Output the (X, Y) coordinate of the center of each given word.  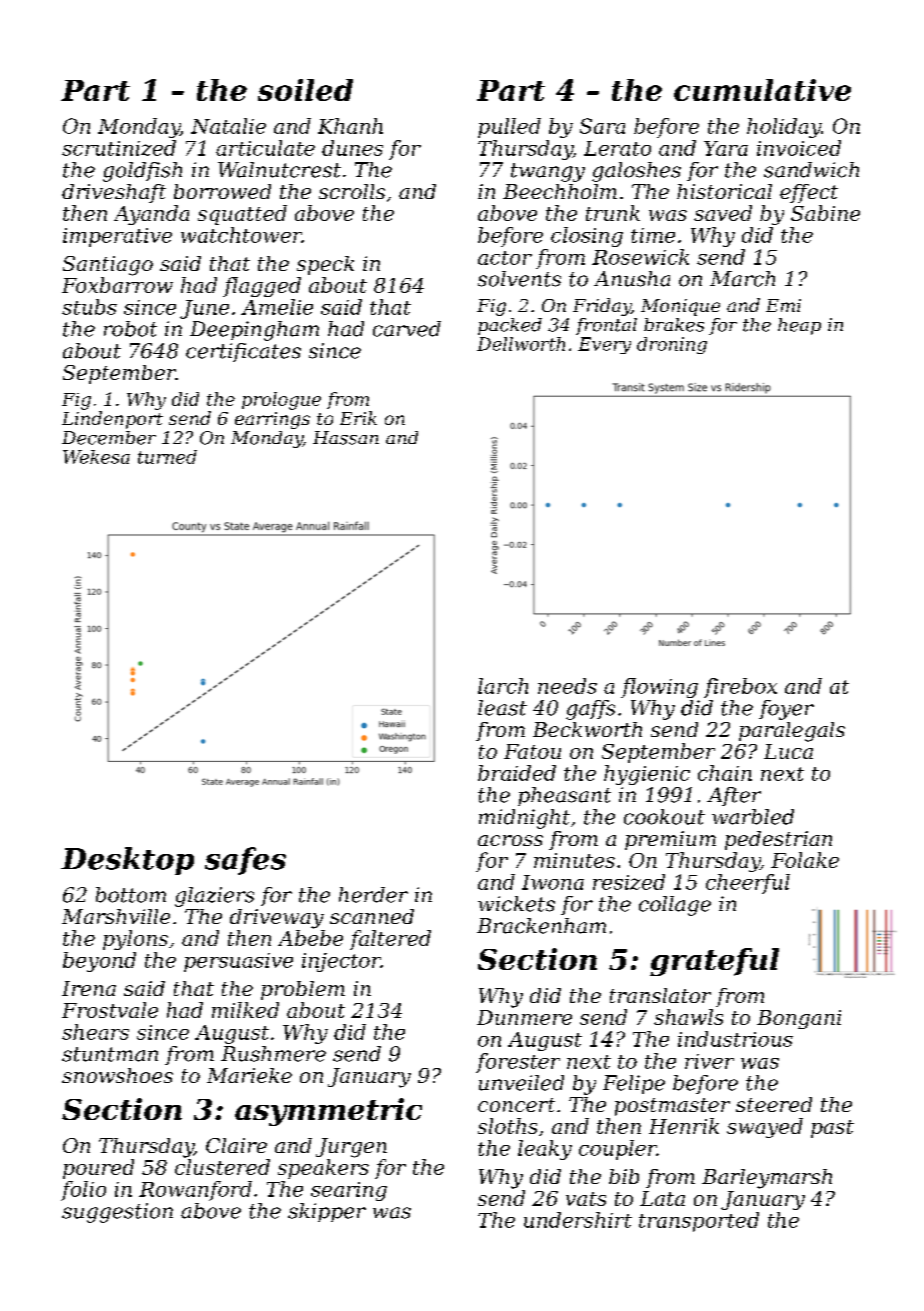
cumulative (762, 90)
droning (672, 345)
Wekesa (96, 457)
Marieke (249, 1075)
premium (670, 840)
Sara (602, 126)
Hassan (346, 438)
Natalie (228, 126)
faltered (390, 940)
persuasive (238, 962)
